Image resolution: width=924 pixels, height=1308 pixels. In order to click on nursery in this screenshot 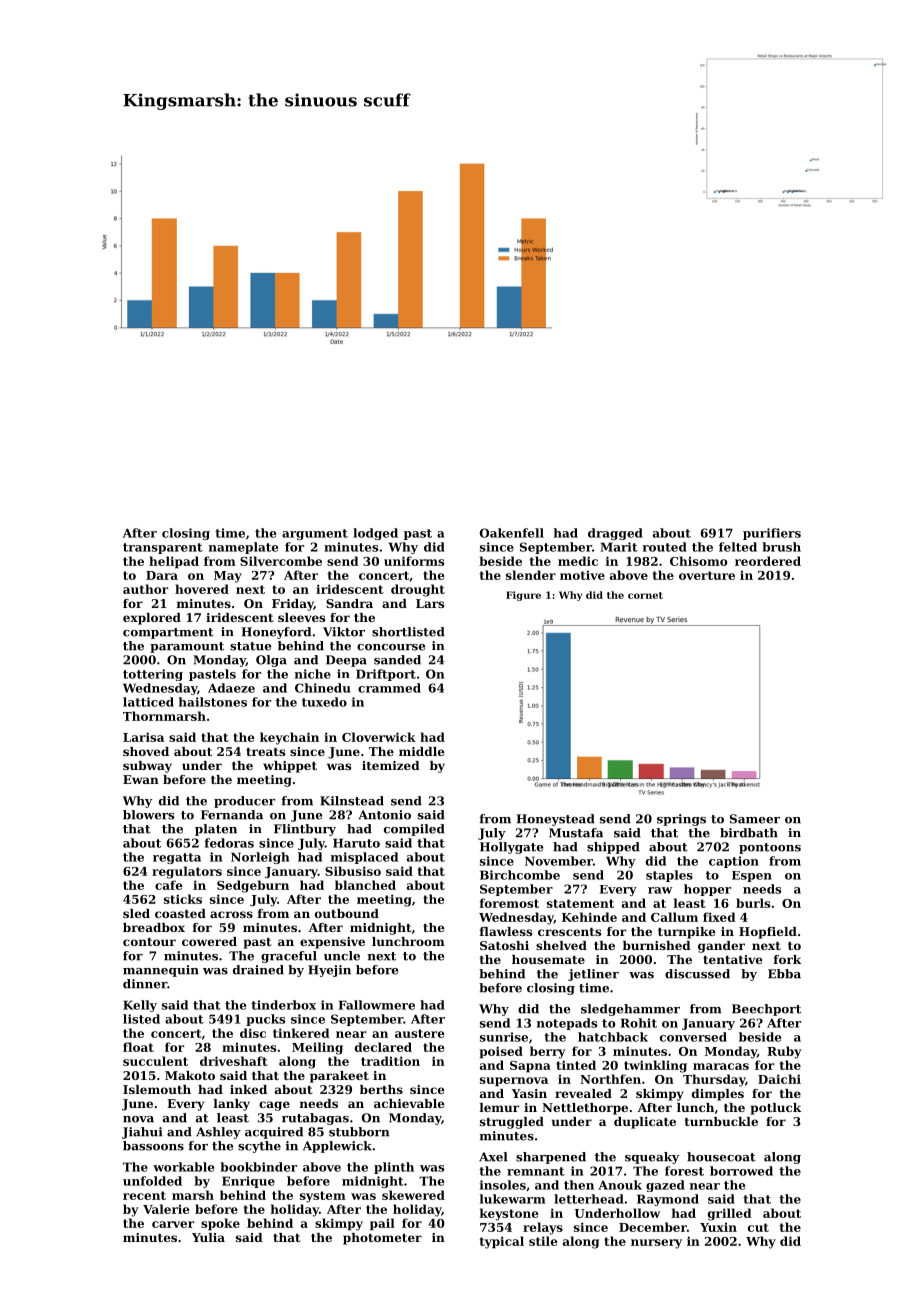, I will do `click(656, 1244)`.
